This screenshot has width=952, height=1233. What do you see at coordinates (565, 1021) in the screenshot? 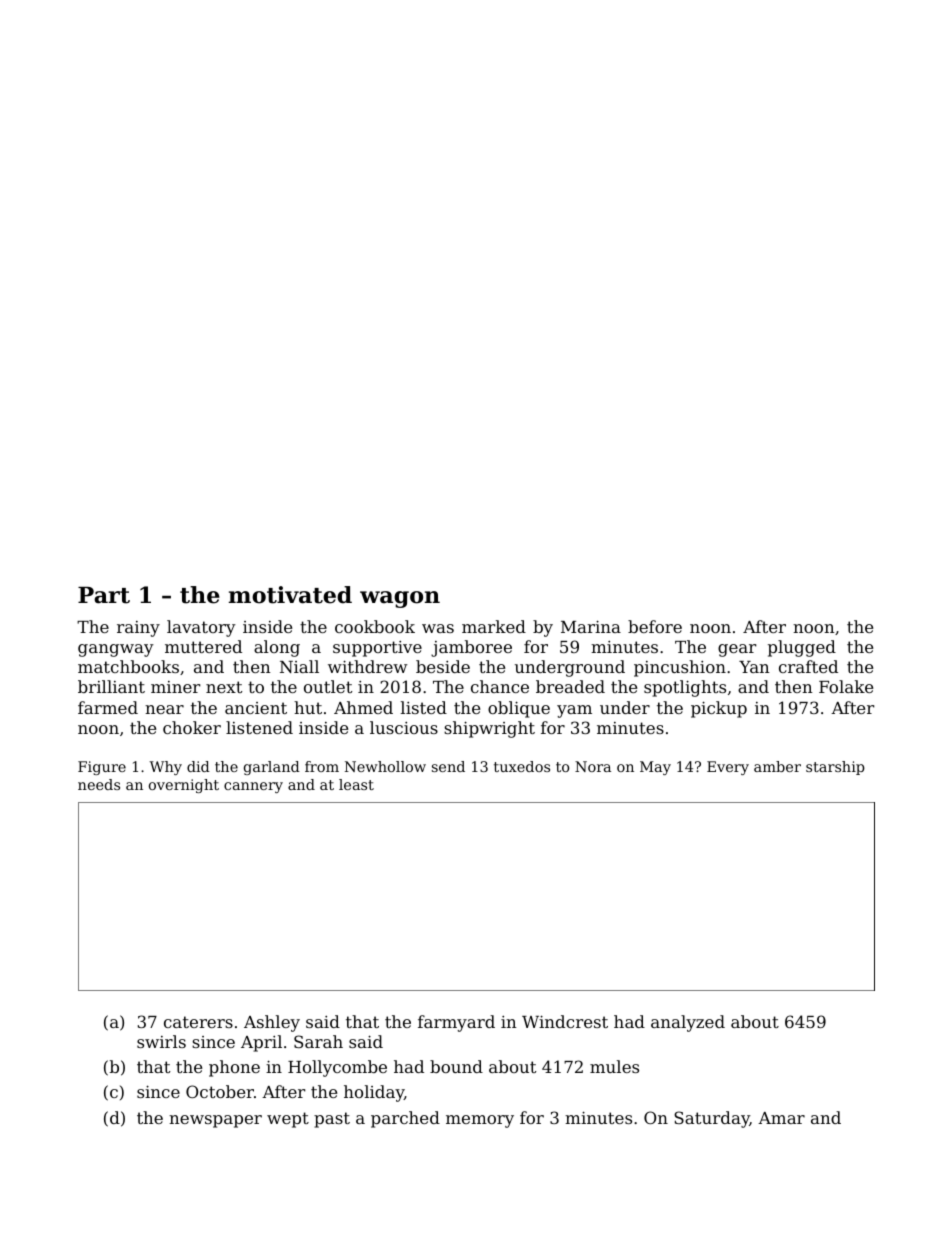
I see `Windcrest` at bounding box center [565, 1021].
